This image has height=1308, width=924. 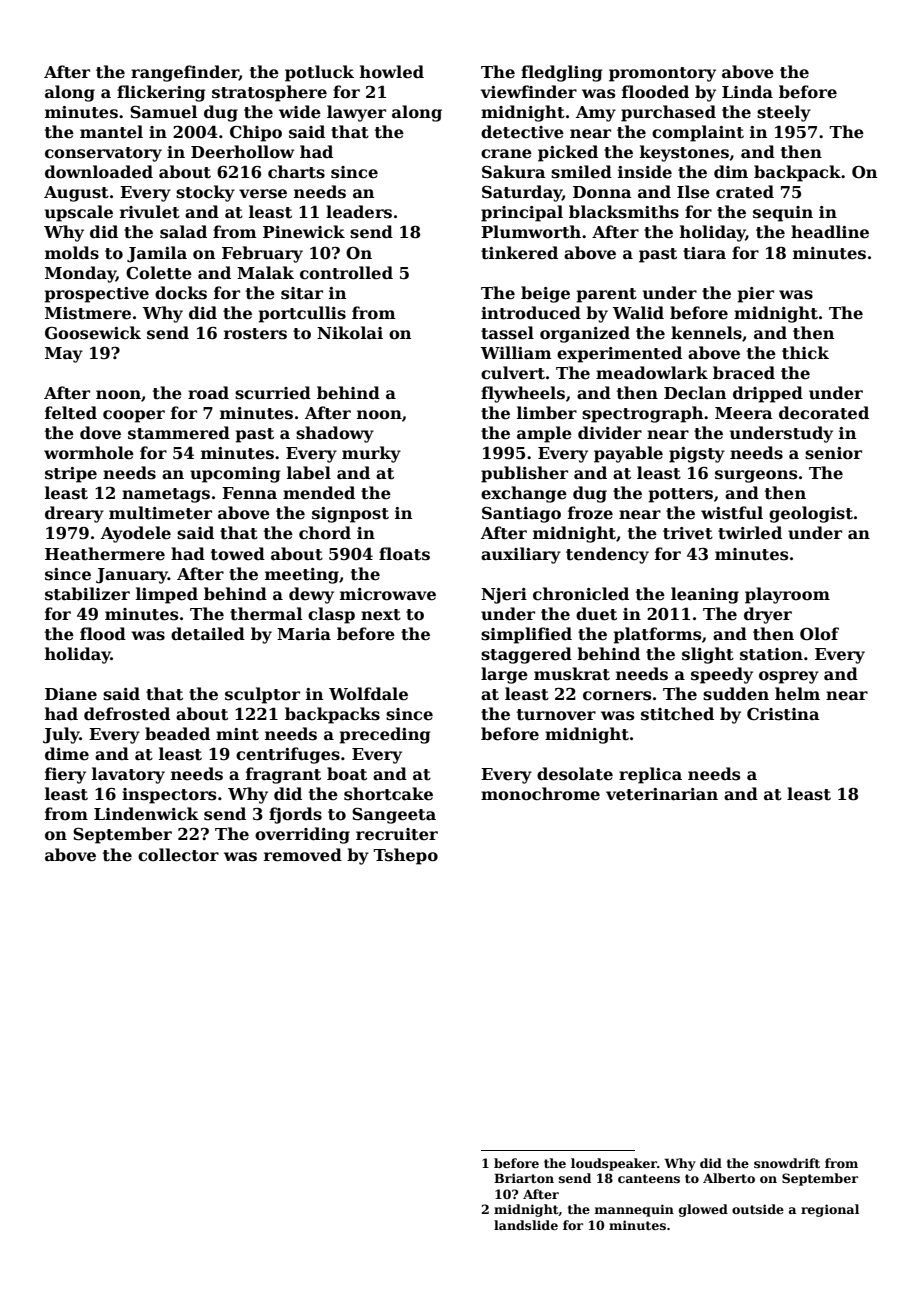 What do you see at coordinates (755, 295) in the image?
I see `pier` at bounding box center [755, 295].
